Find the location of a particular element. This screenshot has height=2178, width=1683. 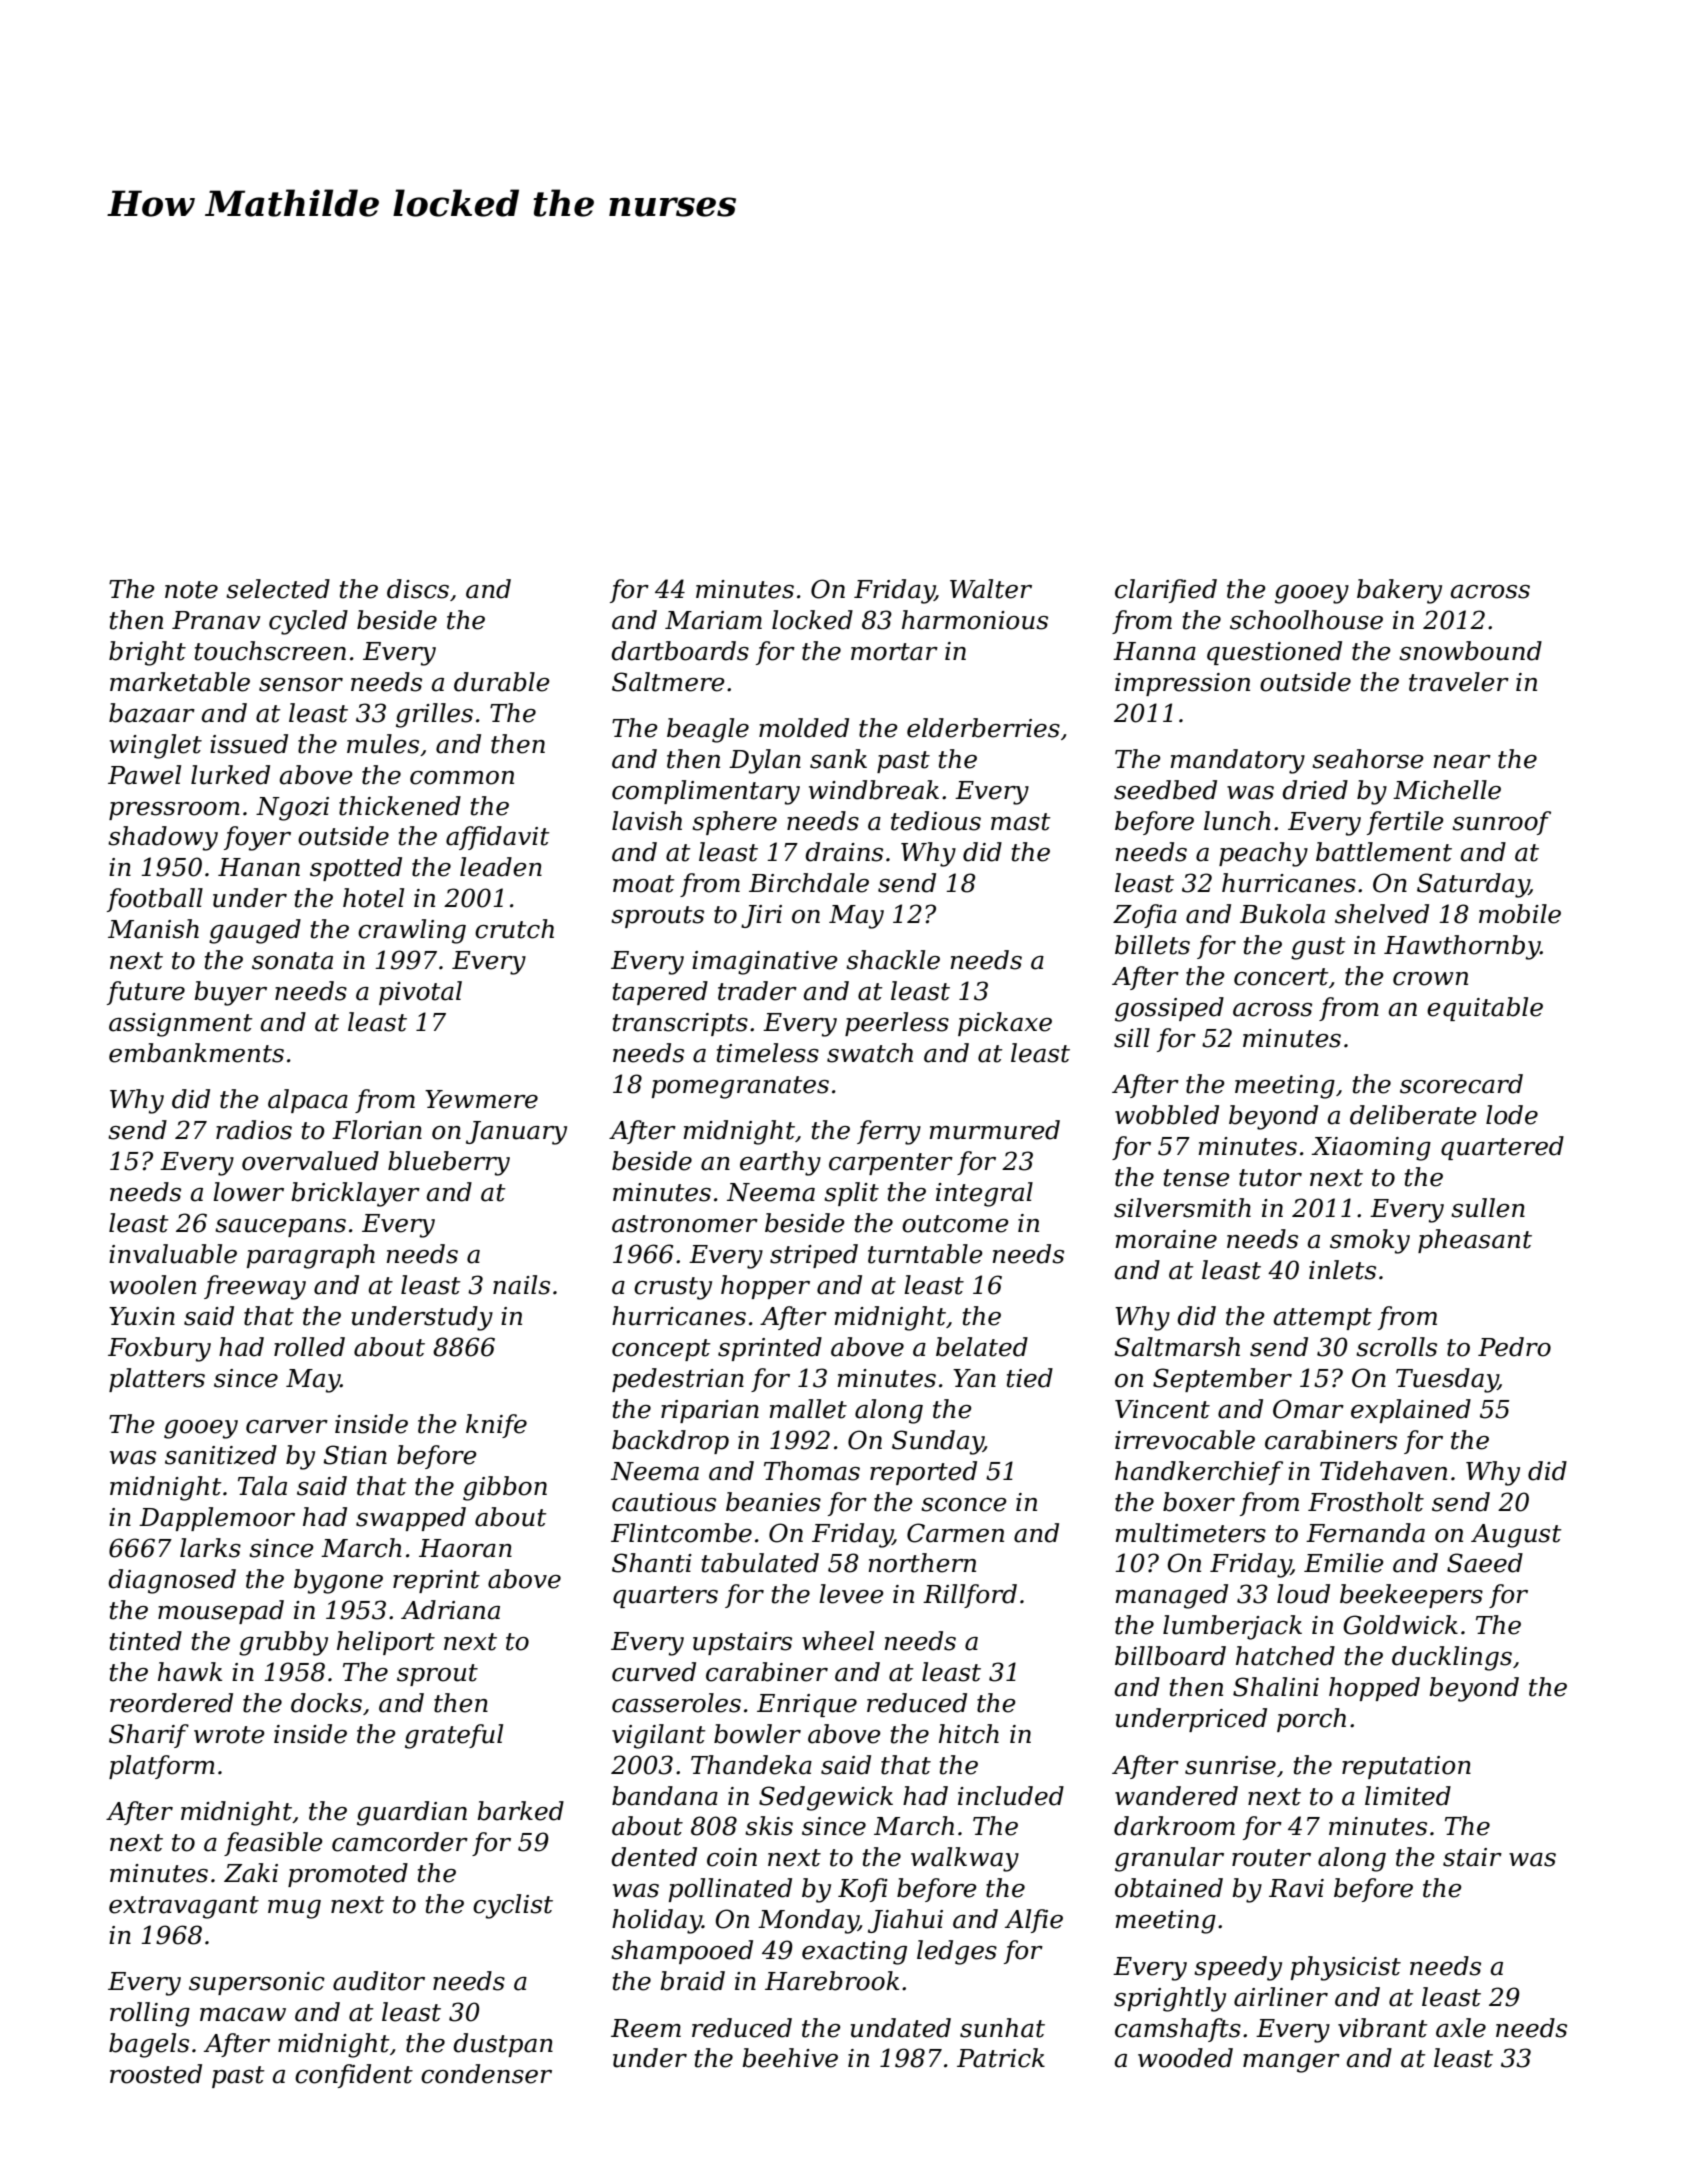

limited is located at coordinates (1408, 1796).
